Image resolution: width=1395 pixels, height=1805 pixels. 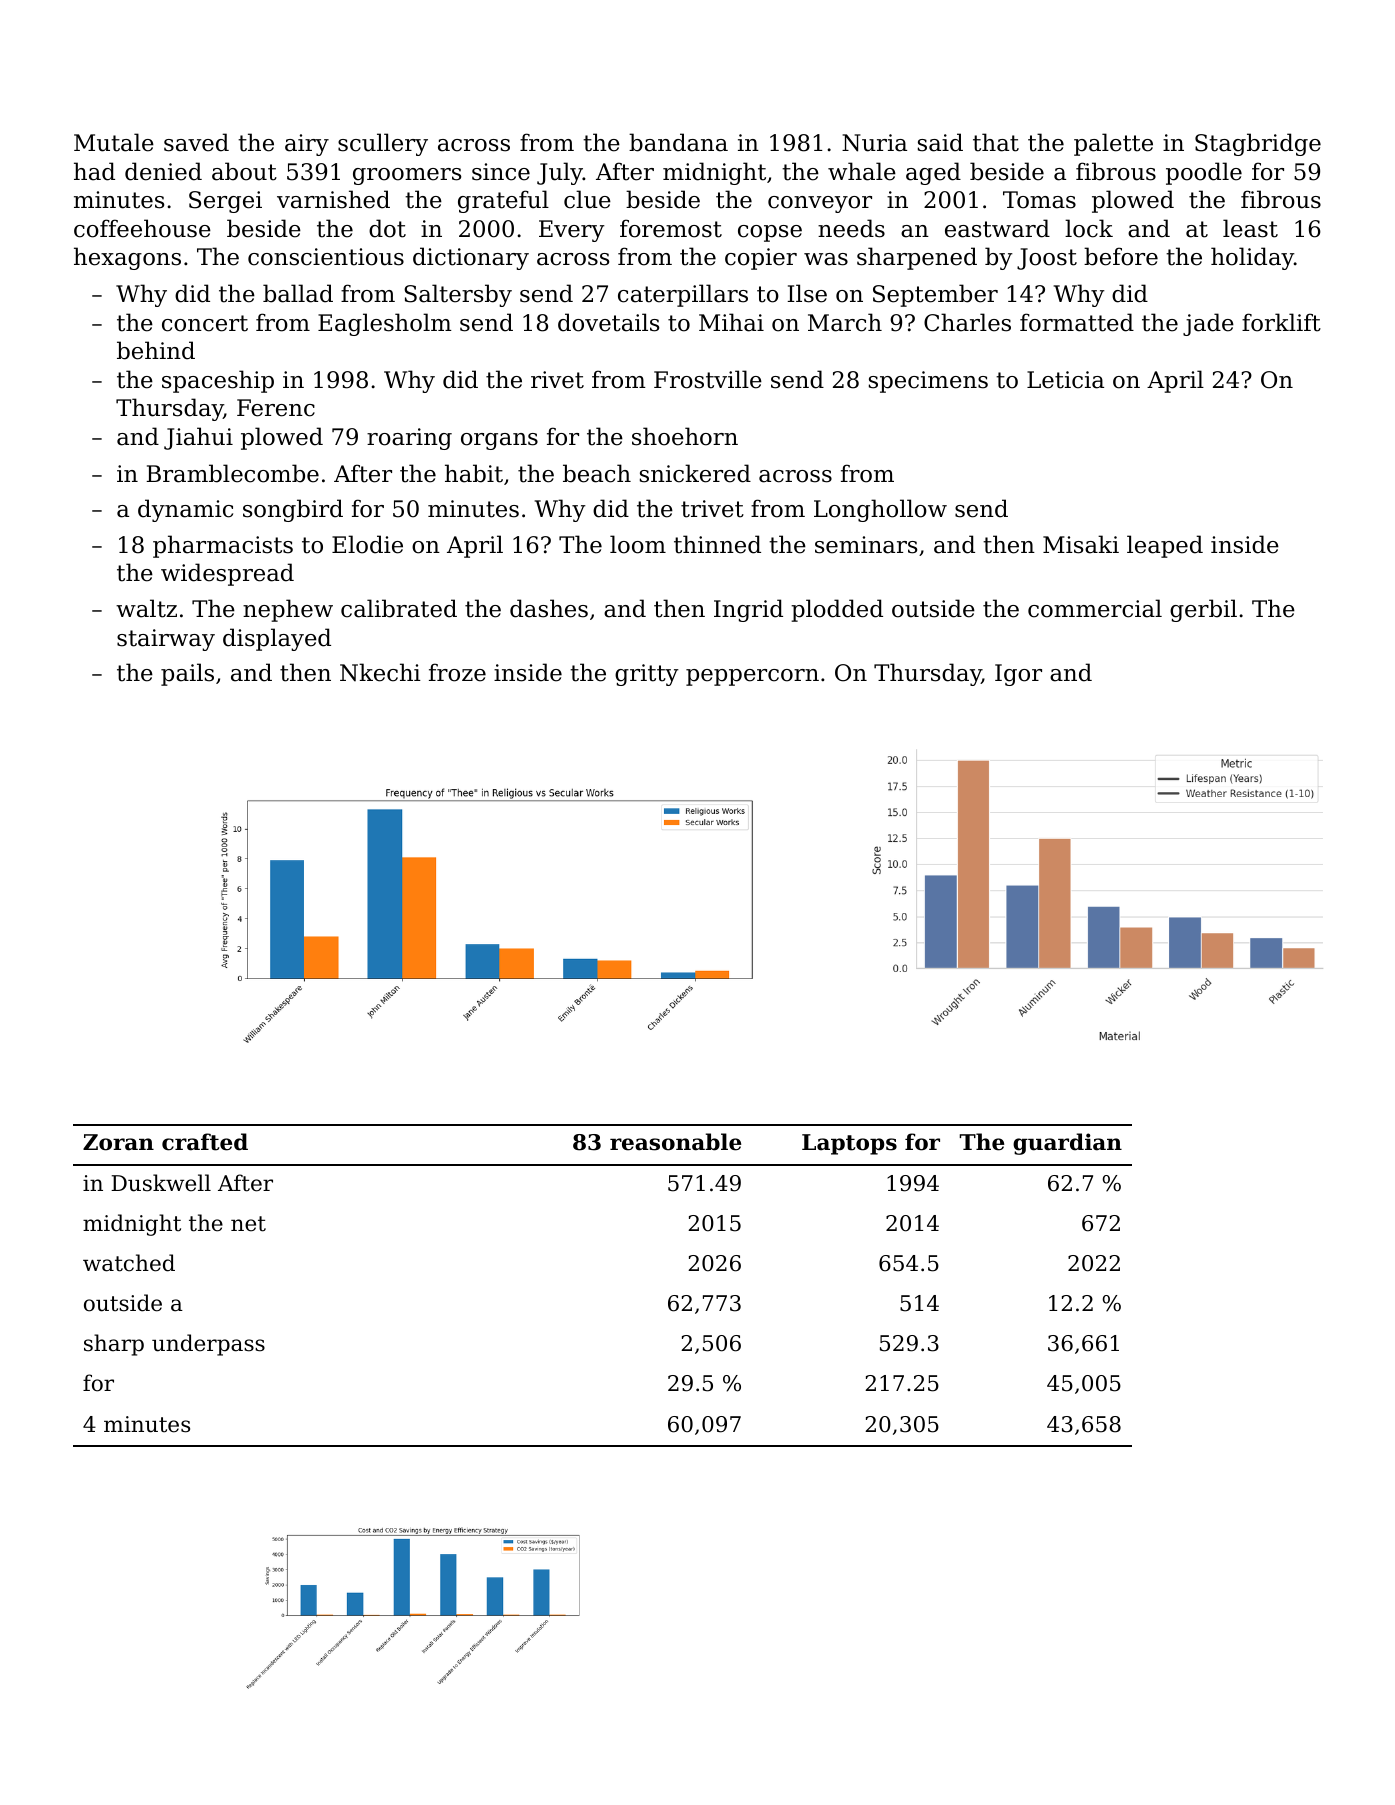 What do you see at coordinates (205, 1142) in the page?
I see `crafted` at bounding box center [205, 1142].
